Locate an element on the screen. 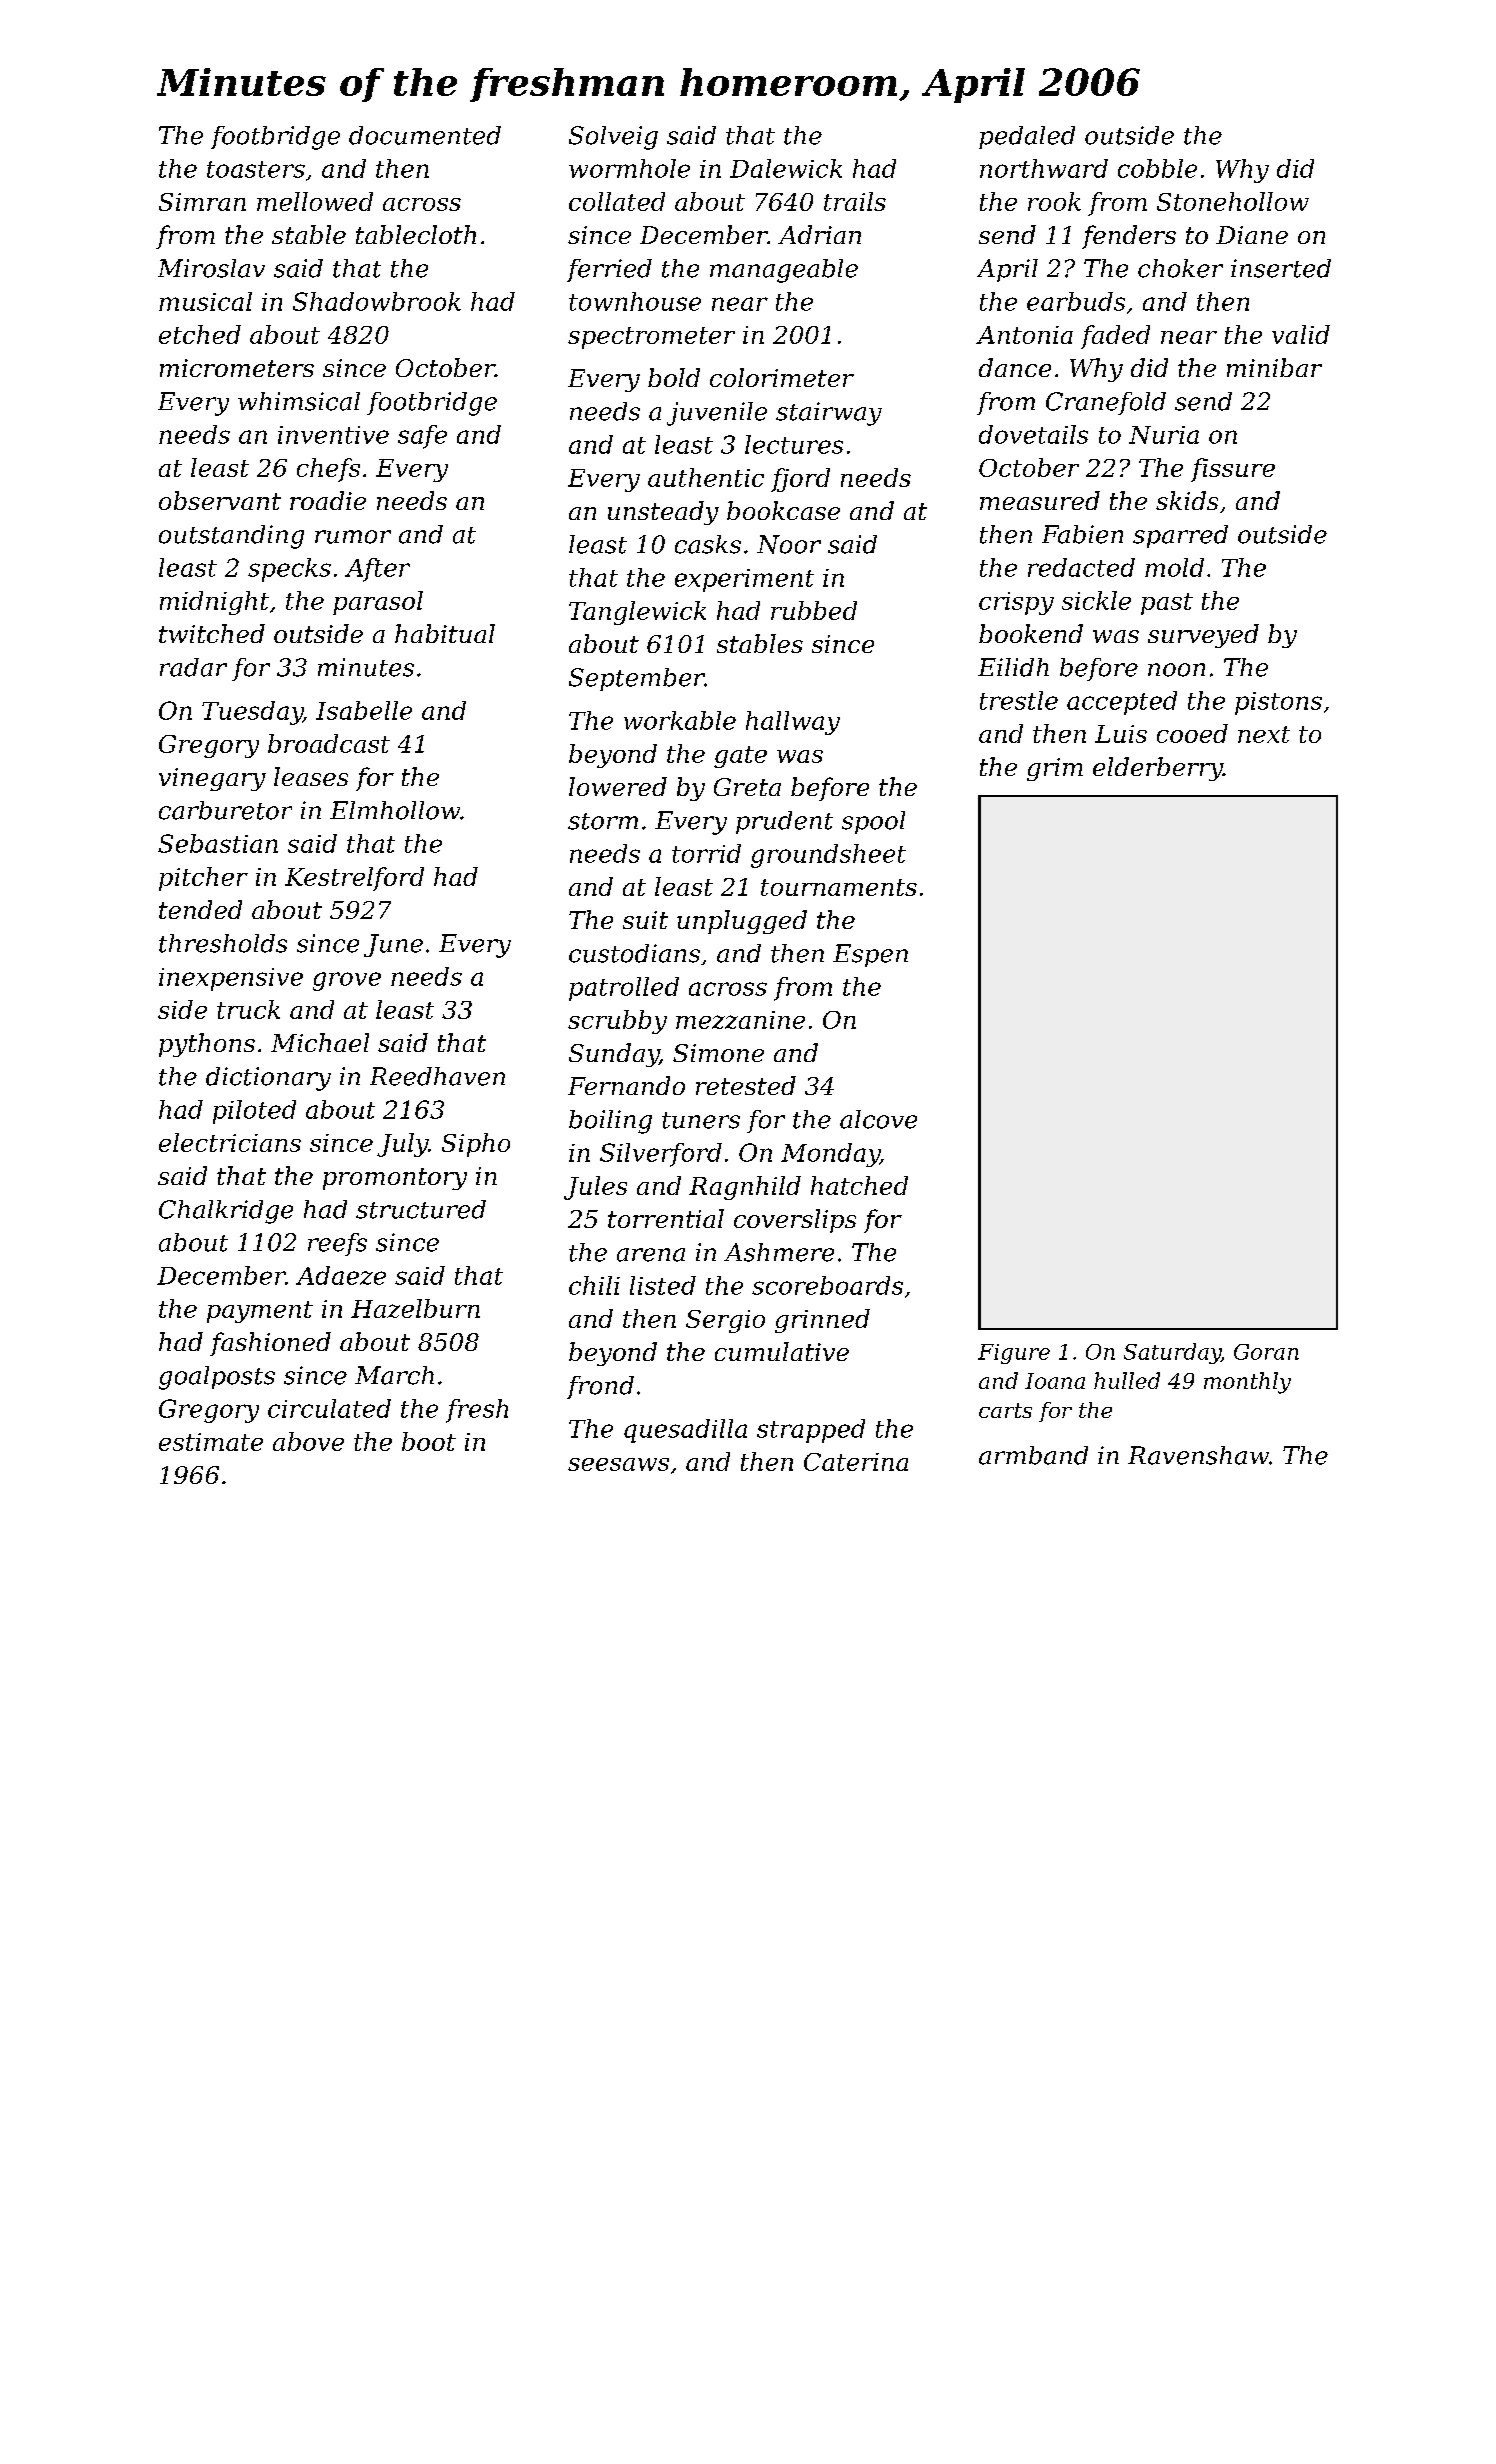  Dalewick is located at coordinates (786, 168).
